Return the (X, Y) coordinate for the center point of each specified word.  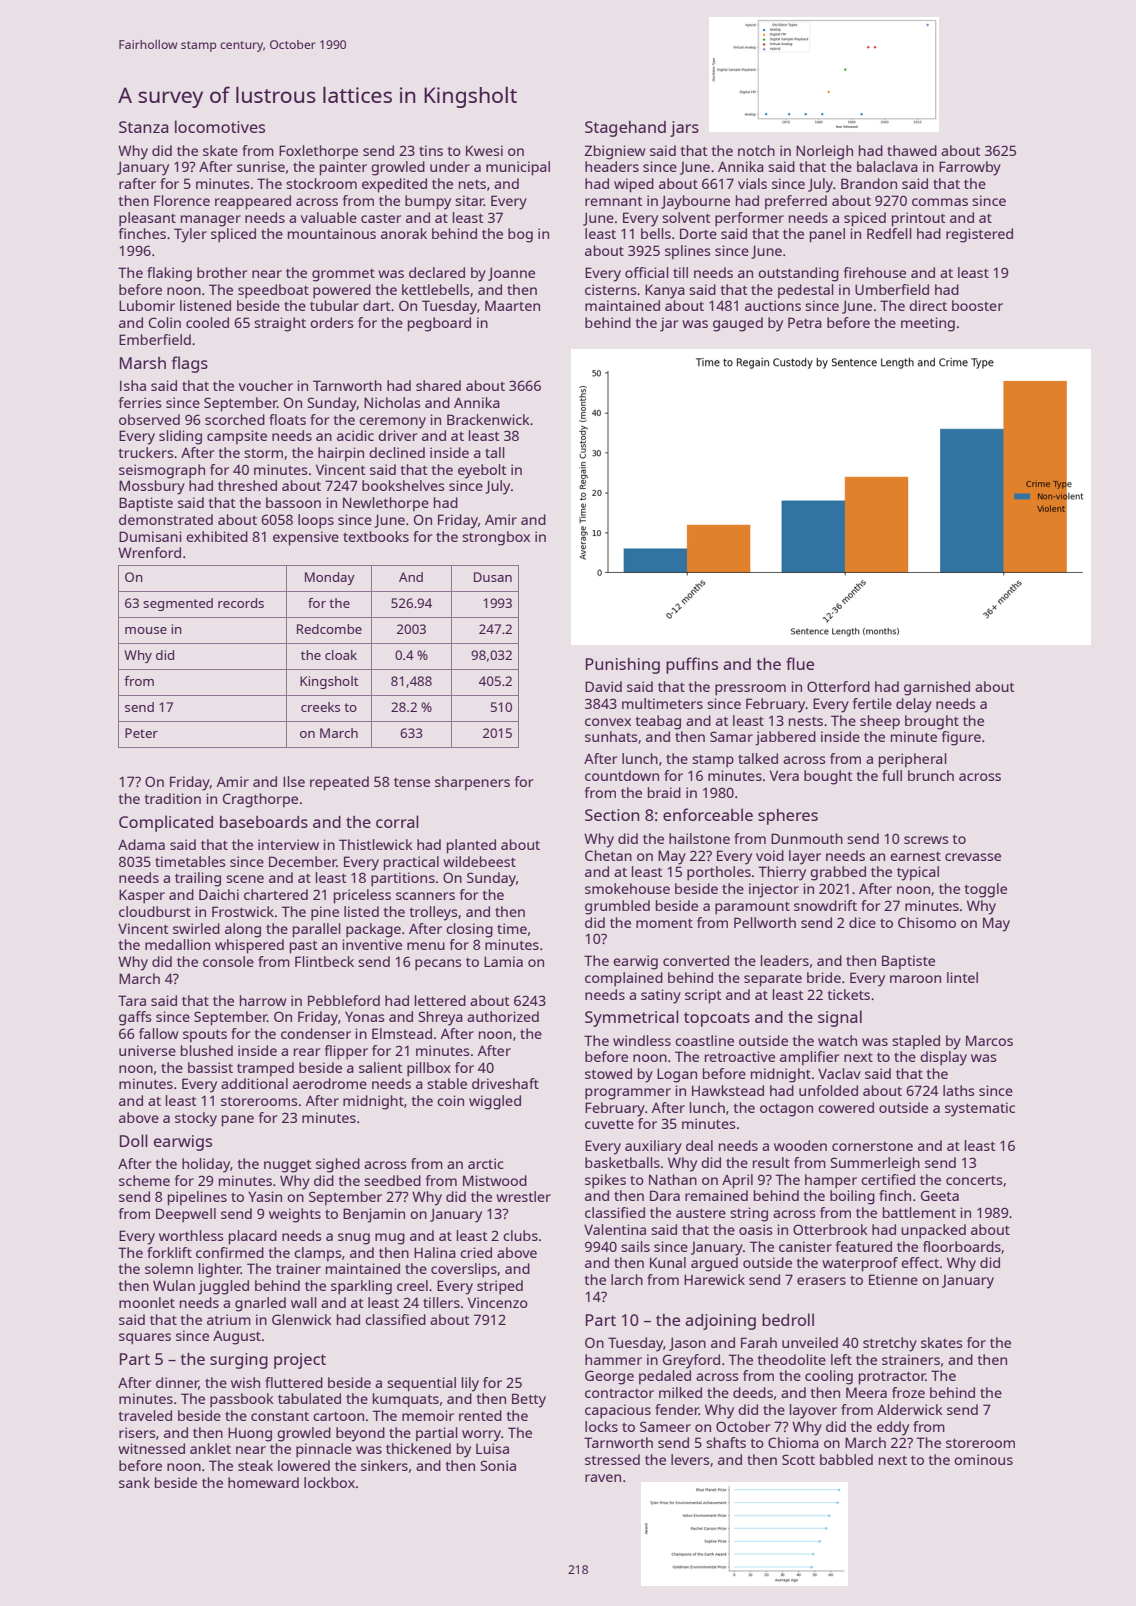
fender (677, 1409)
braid (664, 792)
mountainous (332, 233)
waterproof (860, 1264)
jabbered (785, 738)
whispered (249, 946)
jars (684, 129)
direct (928, 305)
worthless (191, 1235)
